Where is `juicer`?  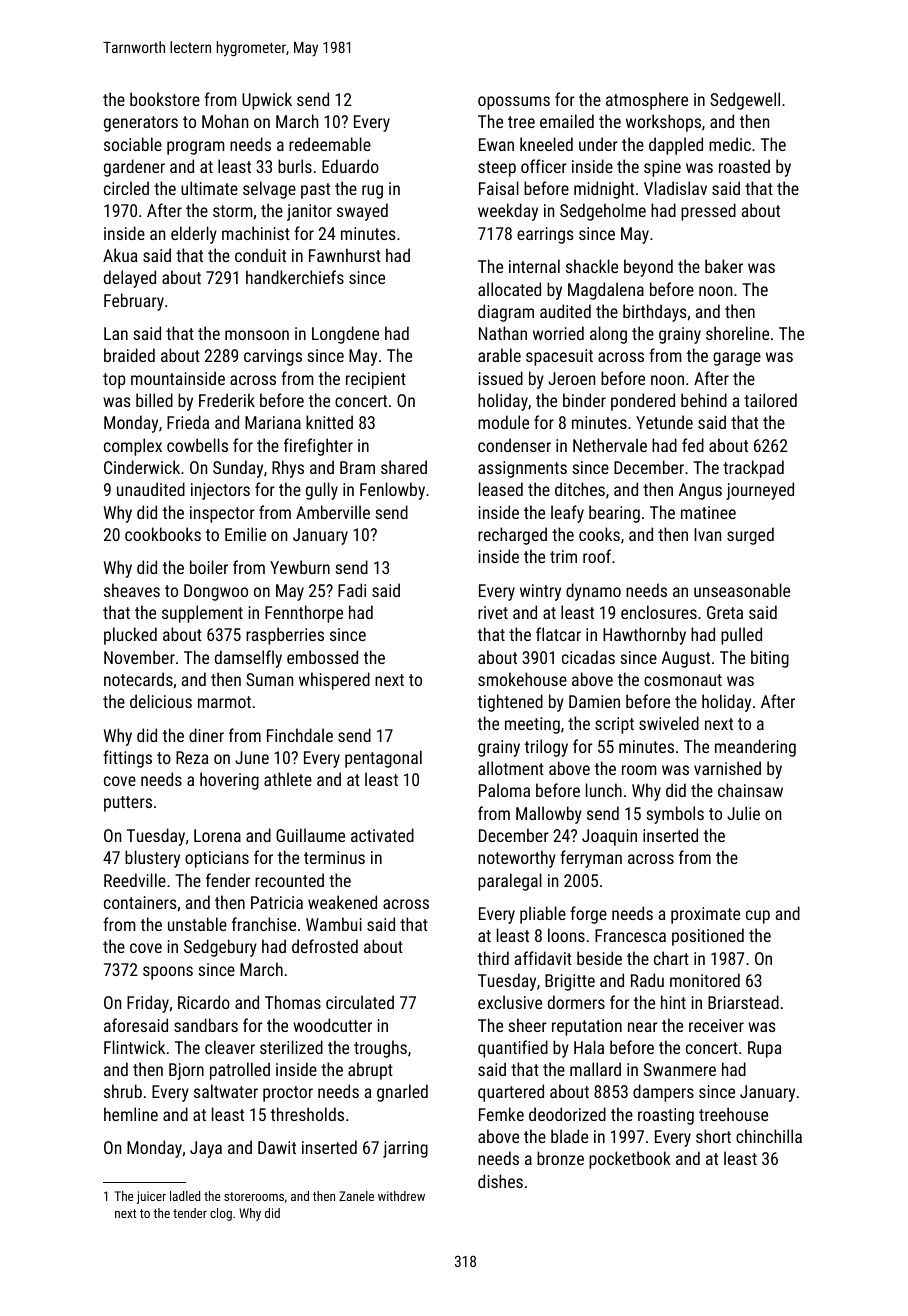 juicer is located at coordinates (151, 1197).
